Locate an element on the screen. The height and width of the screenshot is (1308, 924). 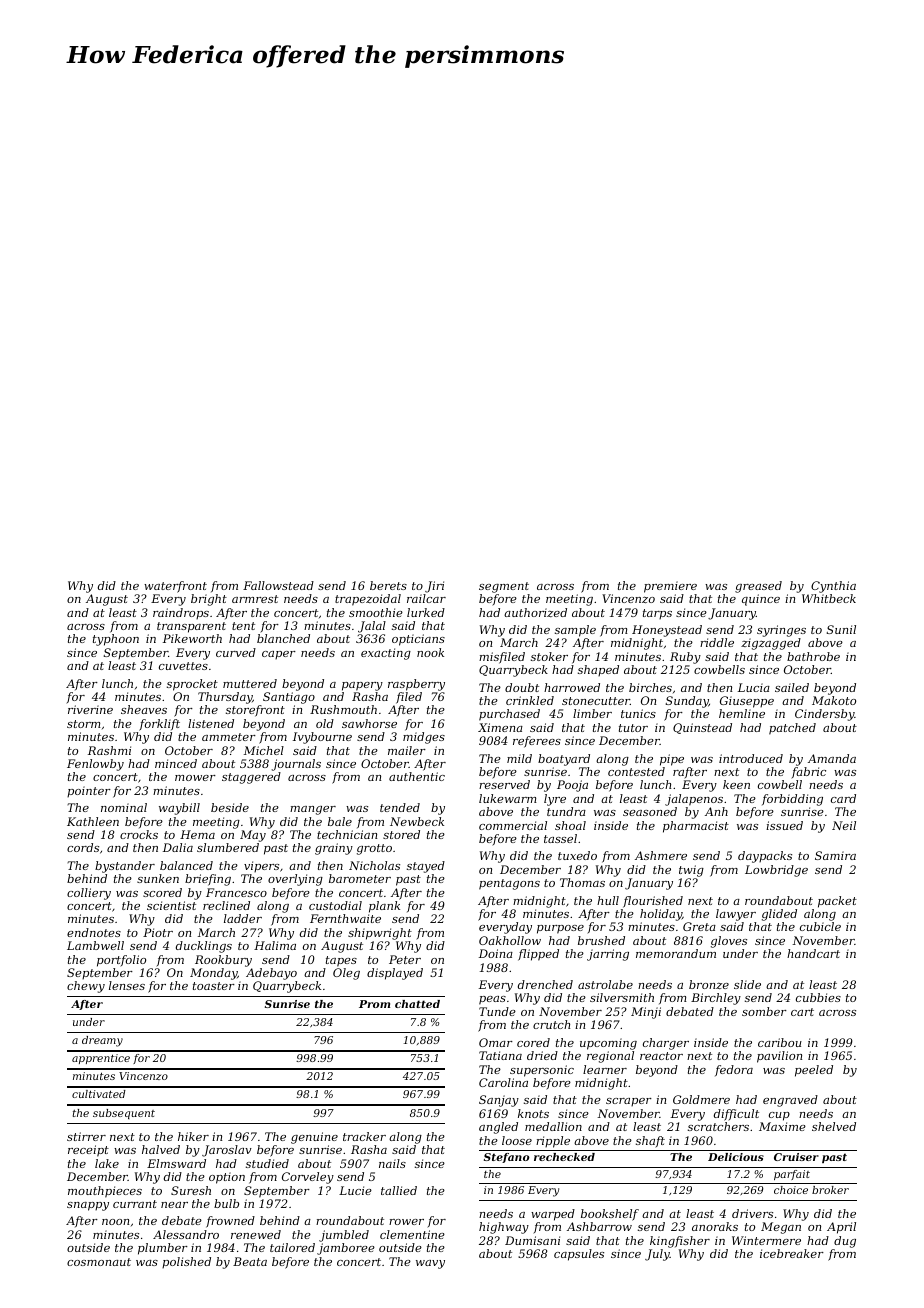
Goldmere is located at coordinates (701, 1099).
